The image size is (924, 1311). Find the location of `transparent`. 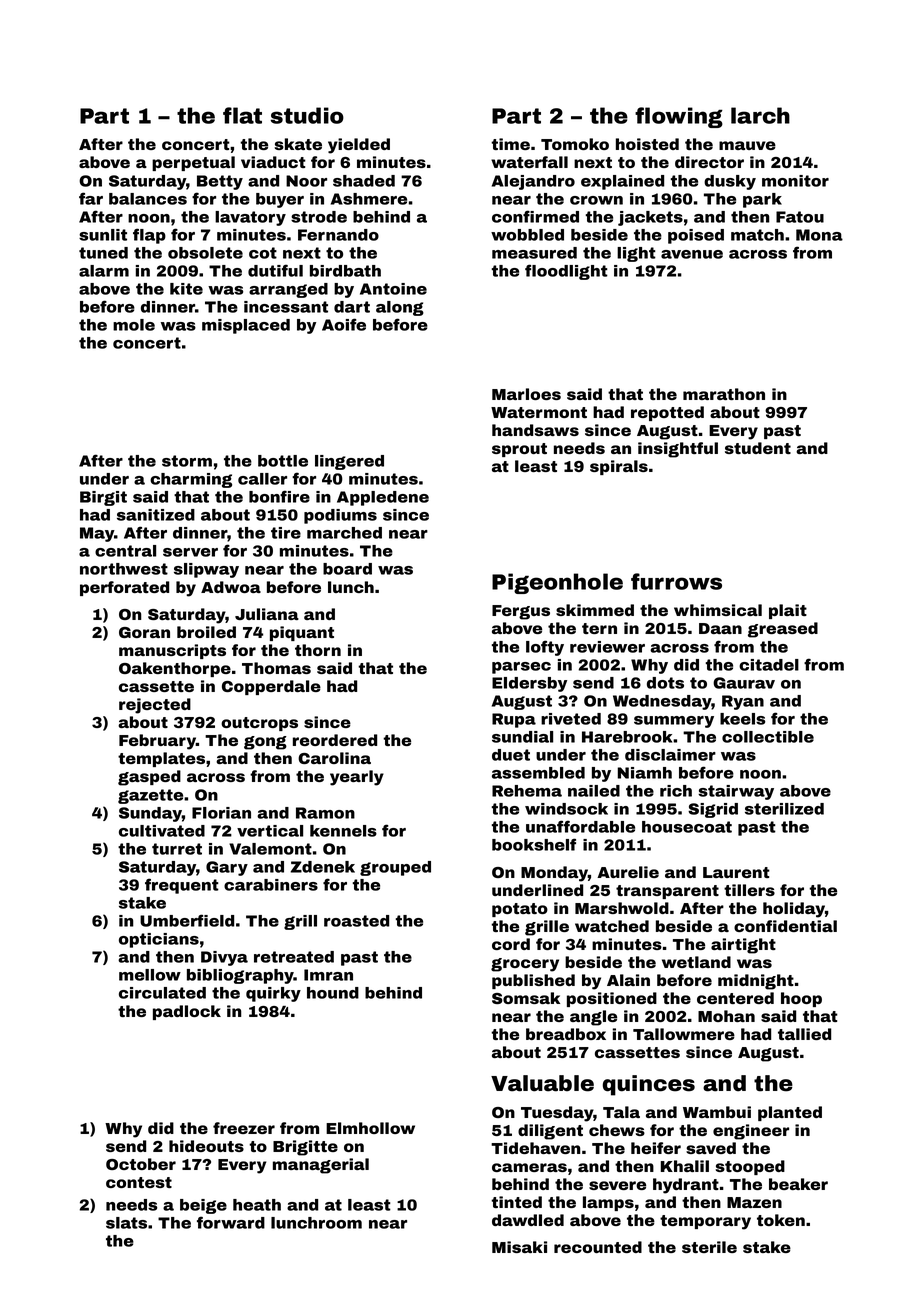

transparent is located at coordinates (667, 892).
